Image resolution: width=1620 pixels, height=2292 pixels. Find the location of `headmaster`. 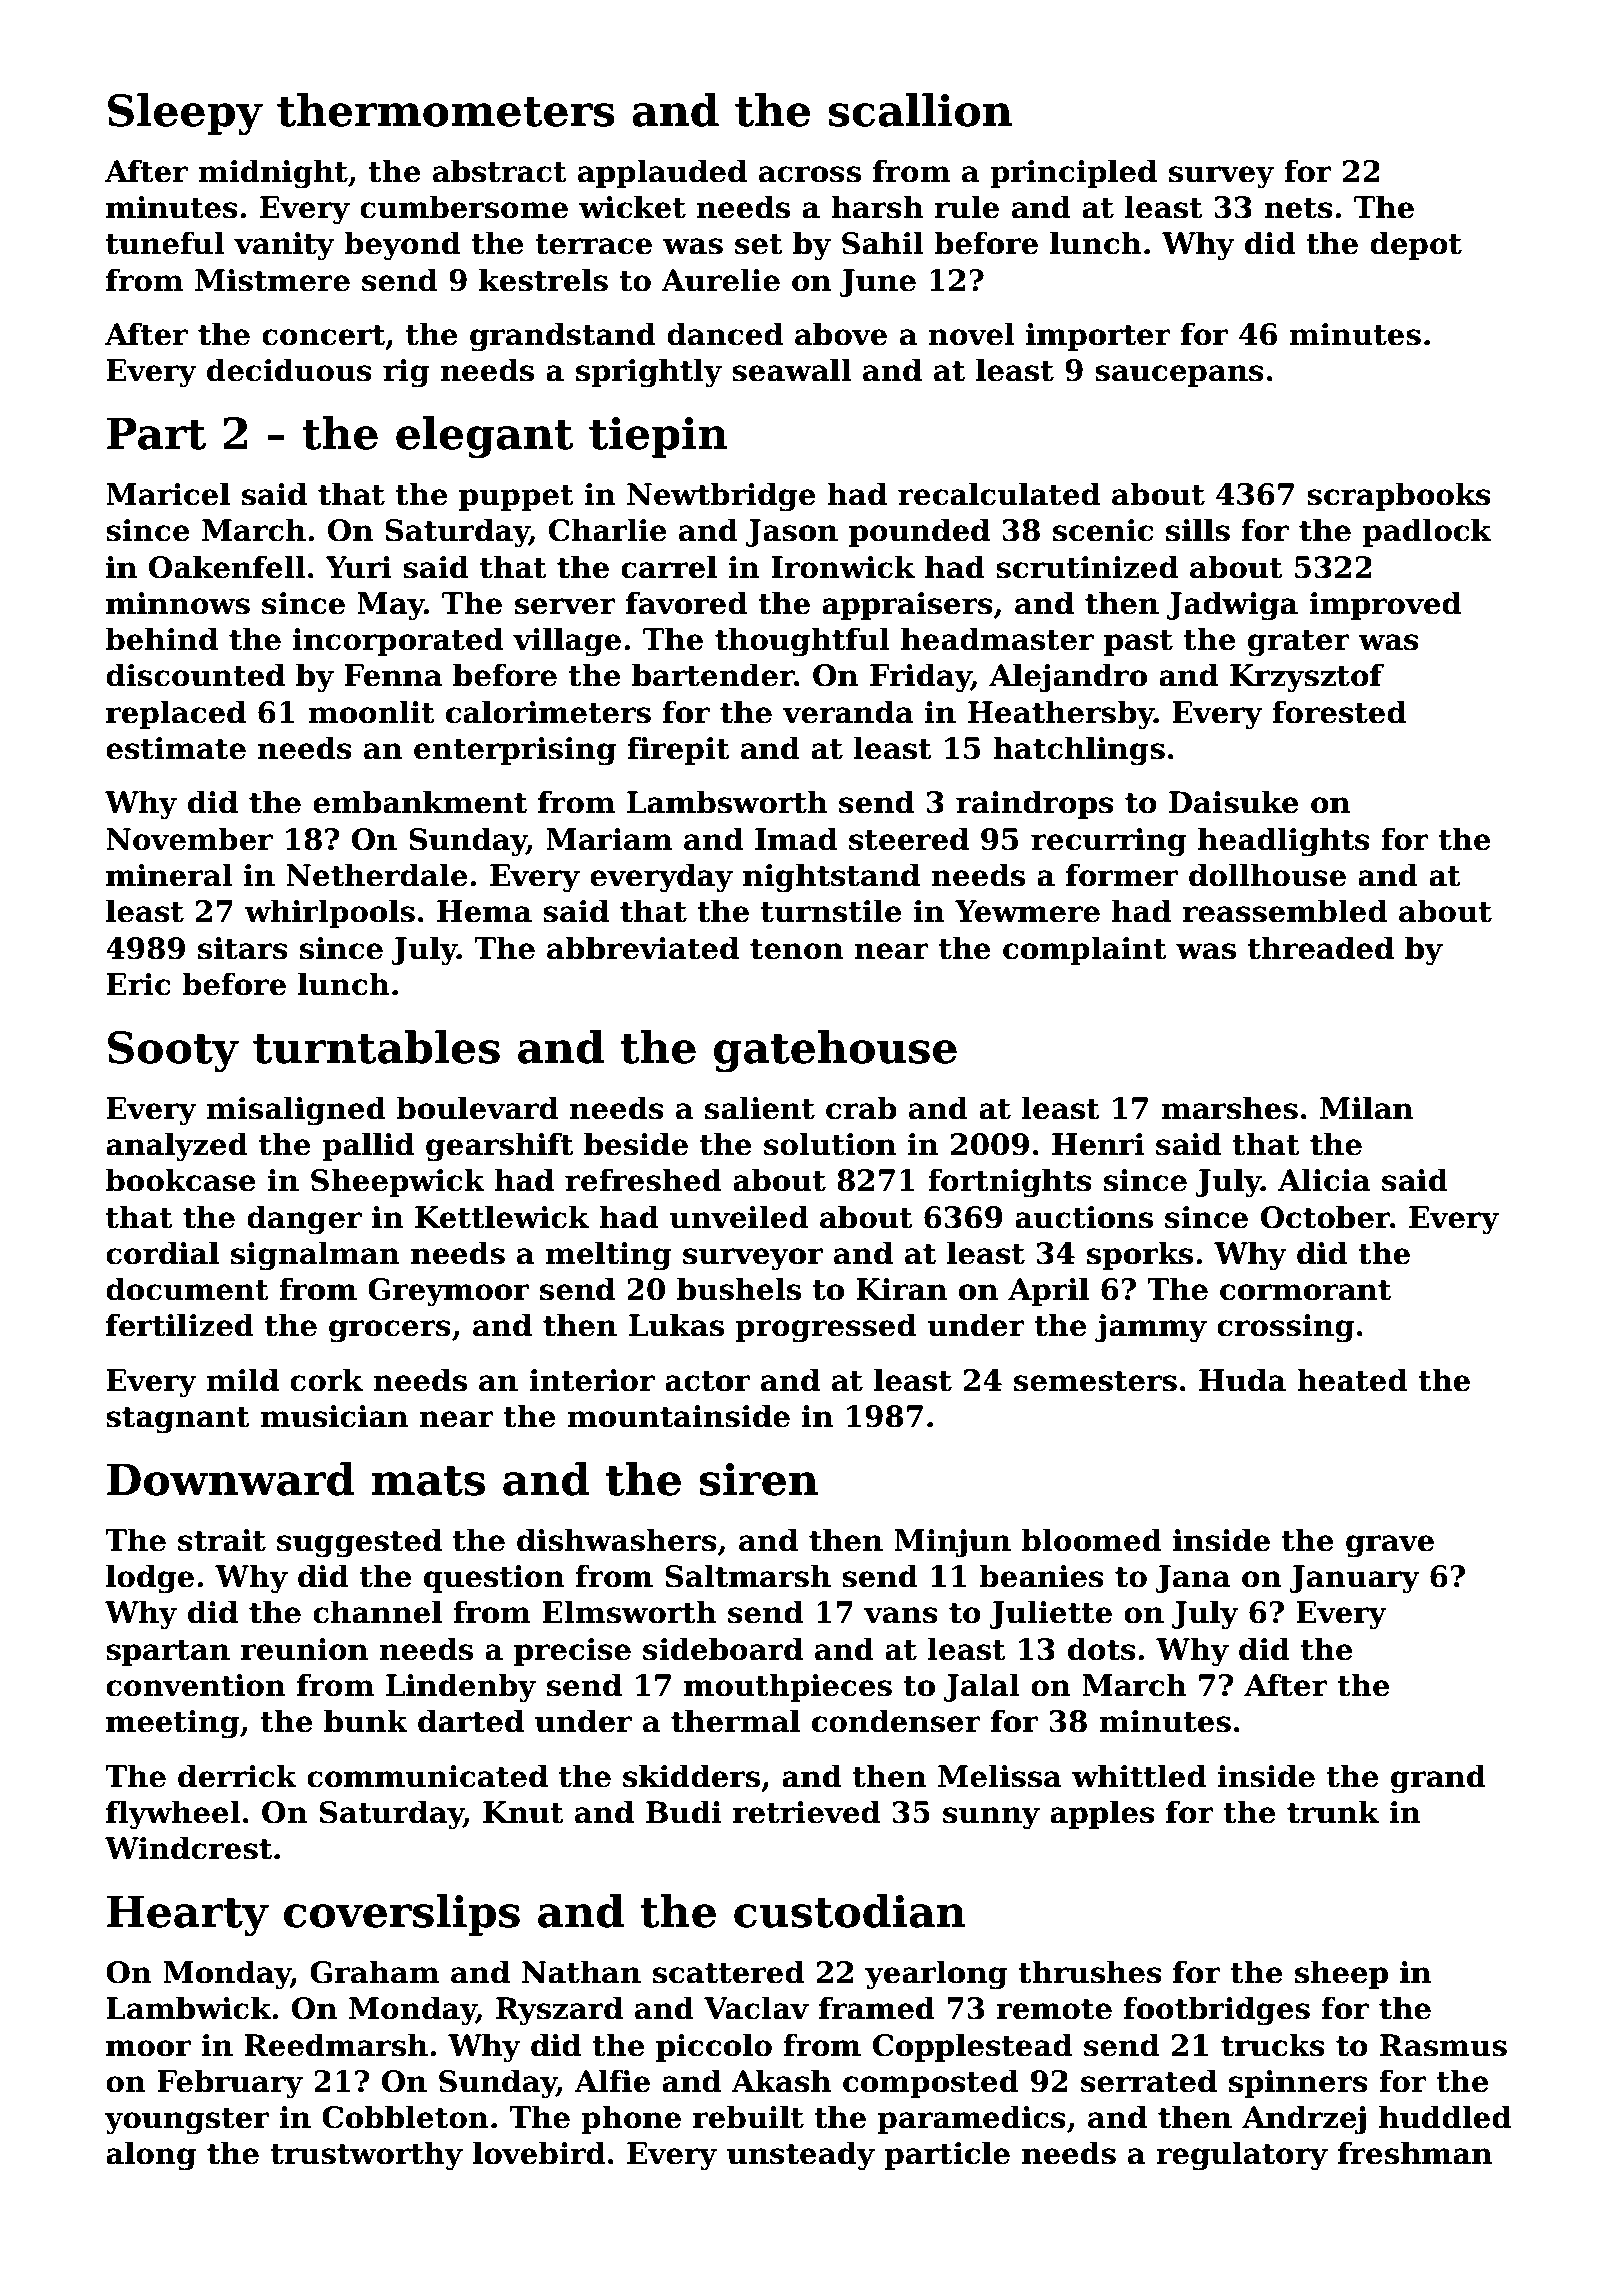

headmaster is located at coordinates (997, 639).
